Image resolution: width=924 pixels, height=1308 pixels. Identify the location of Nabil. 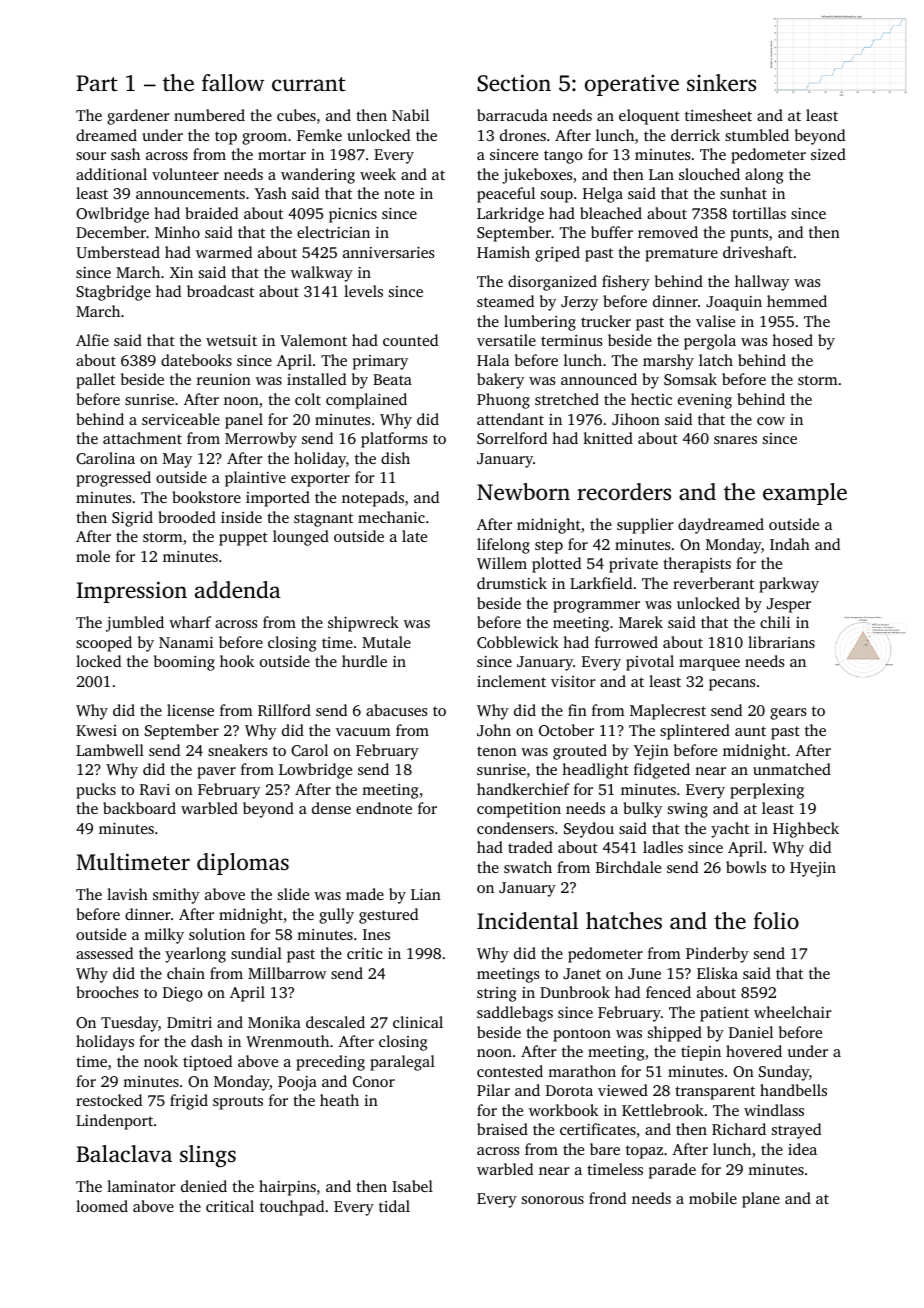
(410, 115).
